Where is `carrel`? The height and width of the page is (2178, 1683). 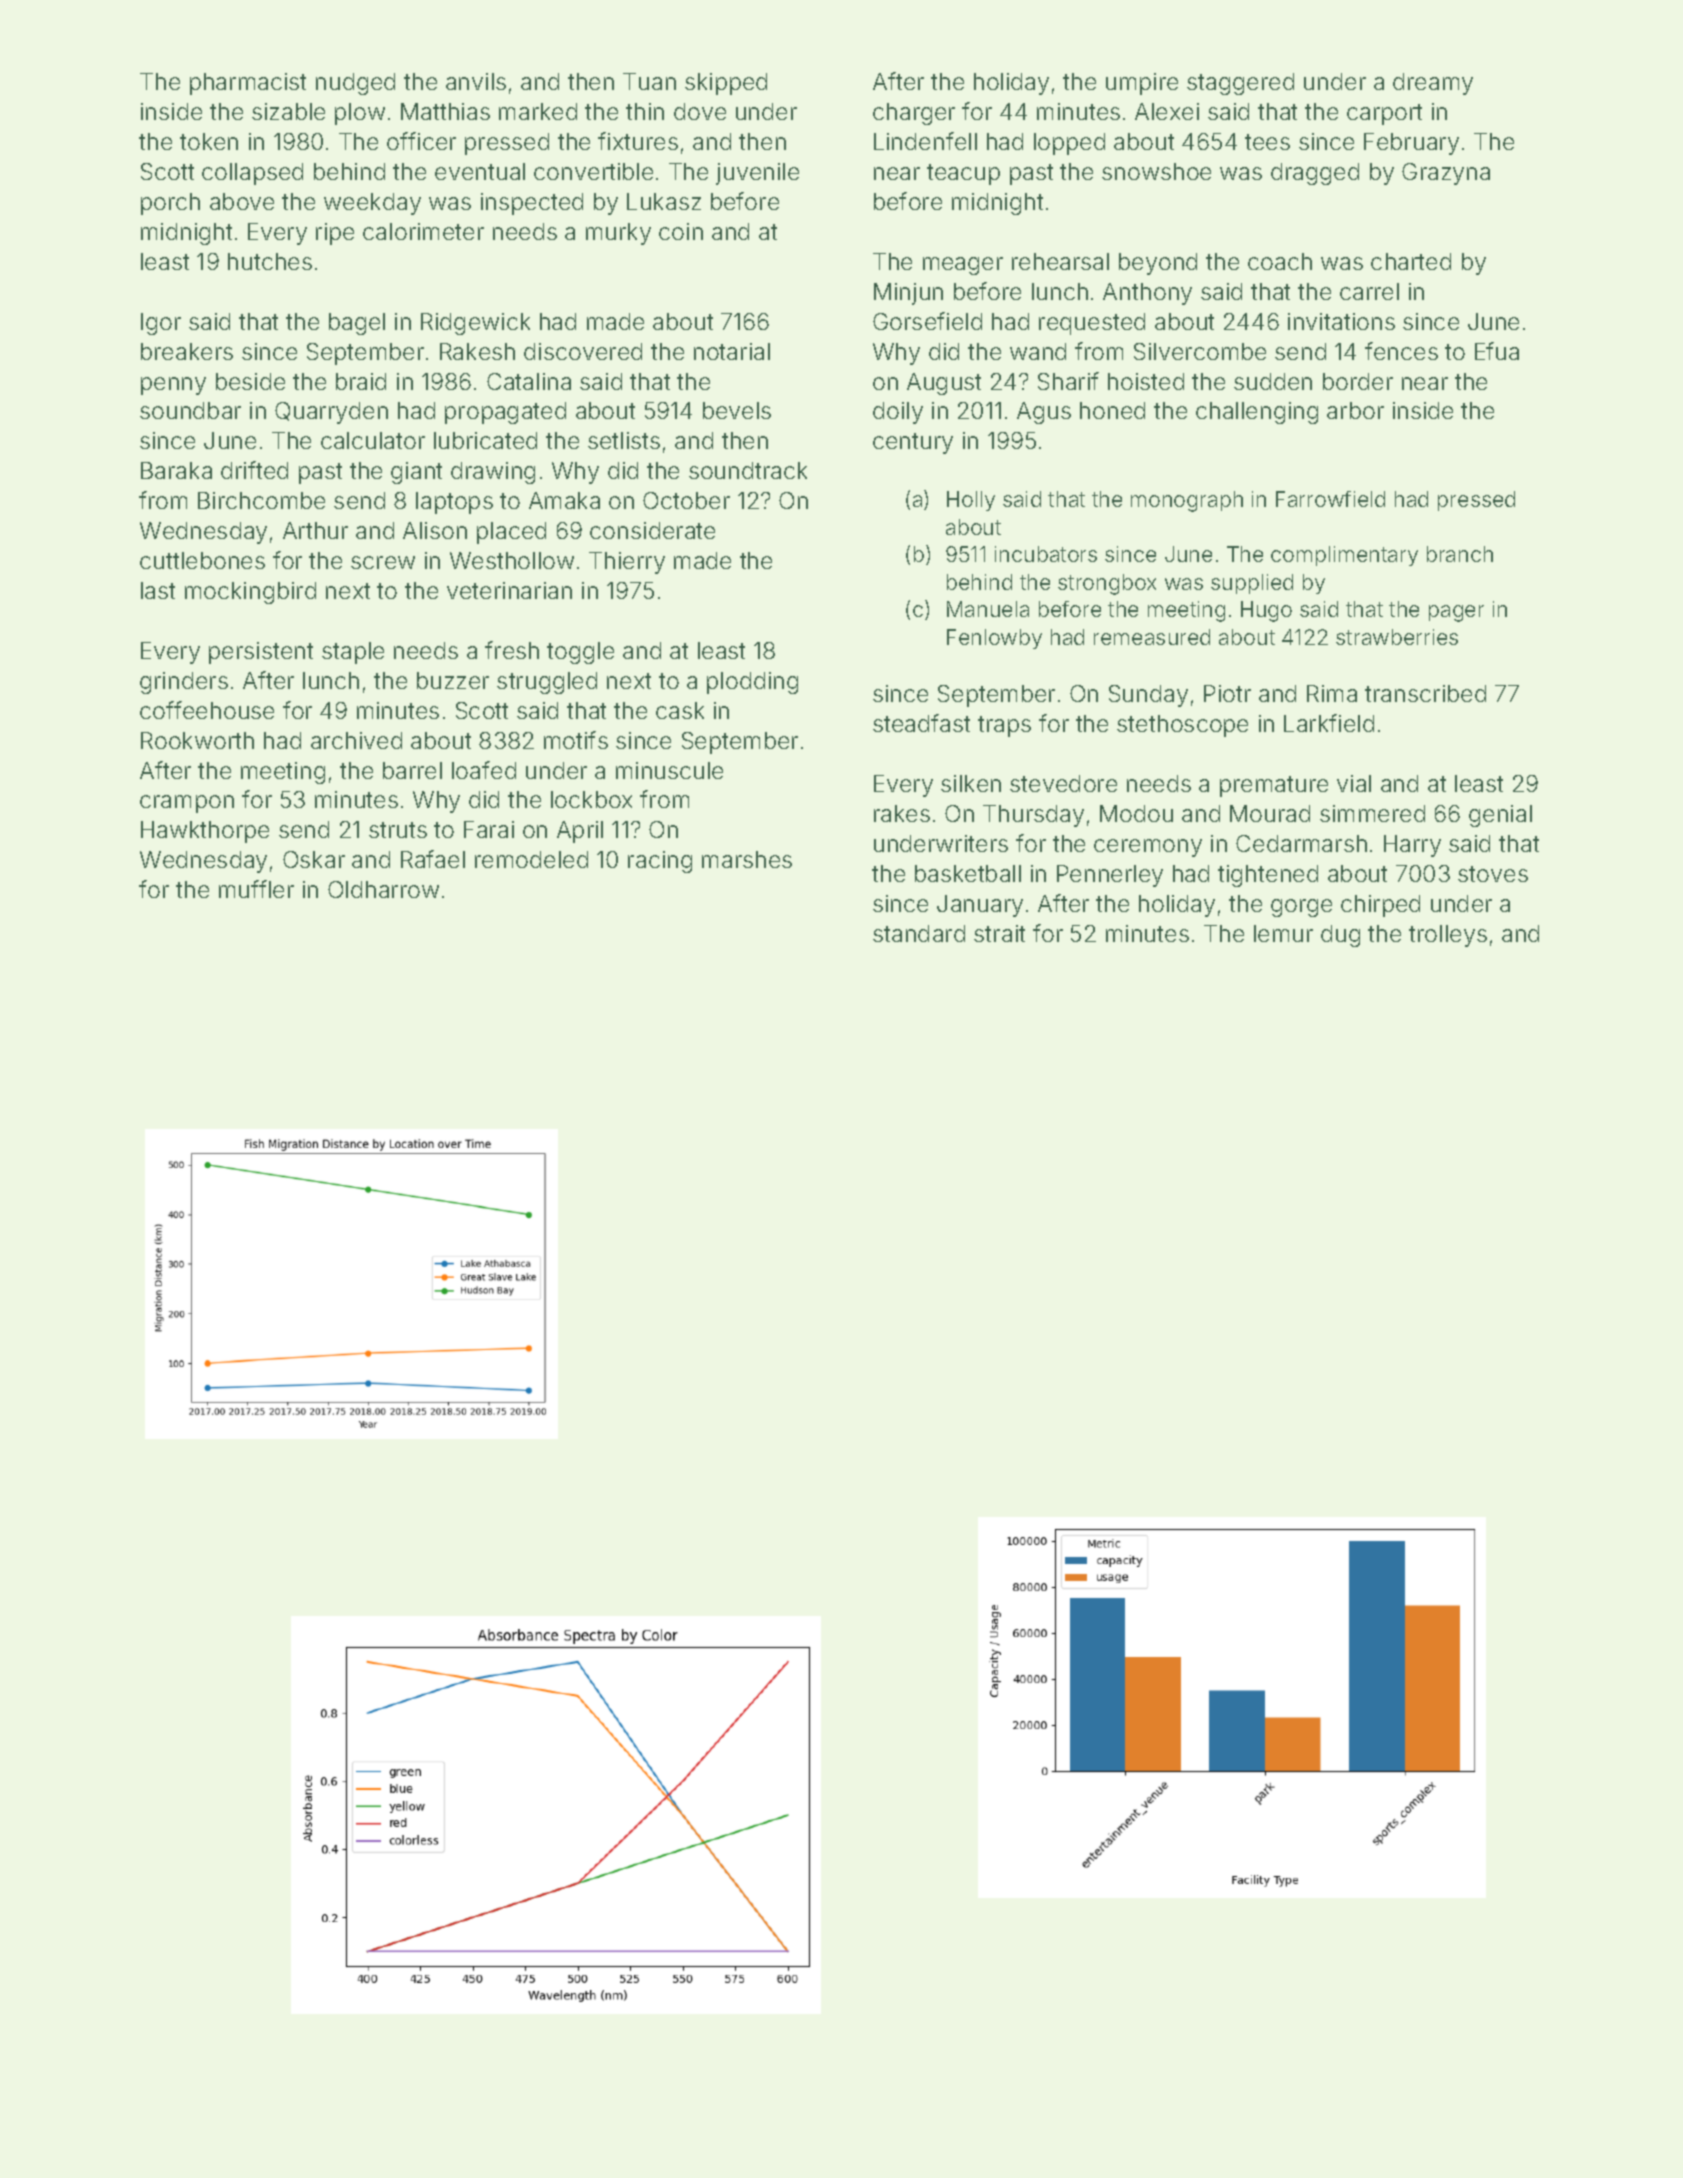 carrel is located at coordinates (1369, 291).
